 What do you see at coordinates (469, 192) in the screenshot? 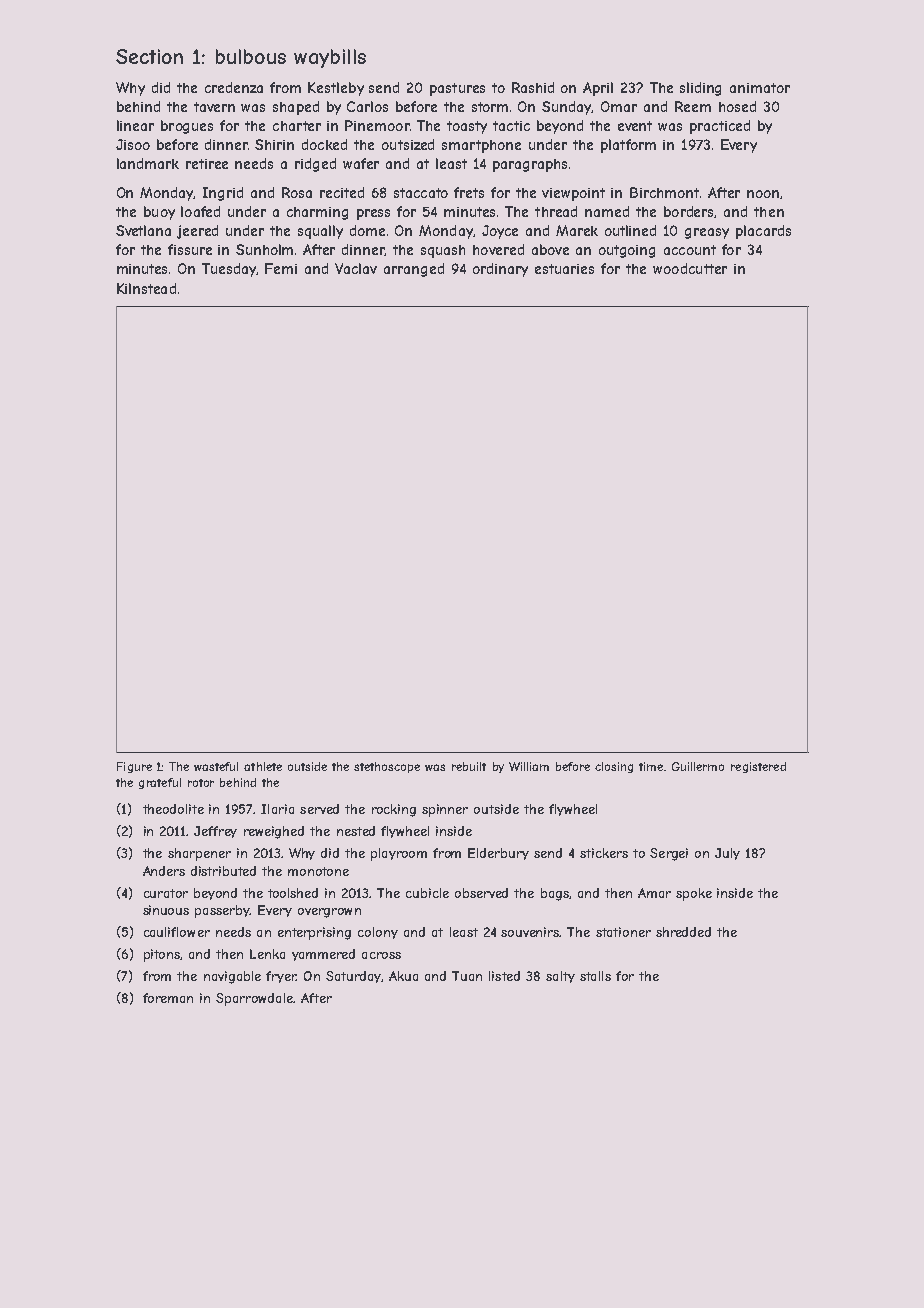
I see `frets` at bounding box center [469, 192].
